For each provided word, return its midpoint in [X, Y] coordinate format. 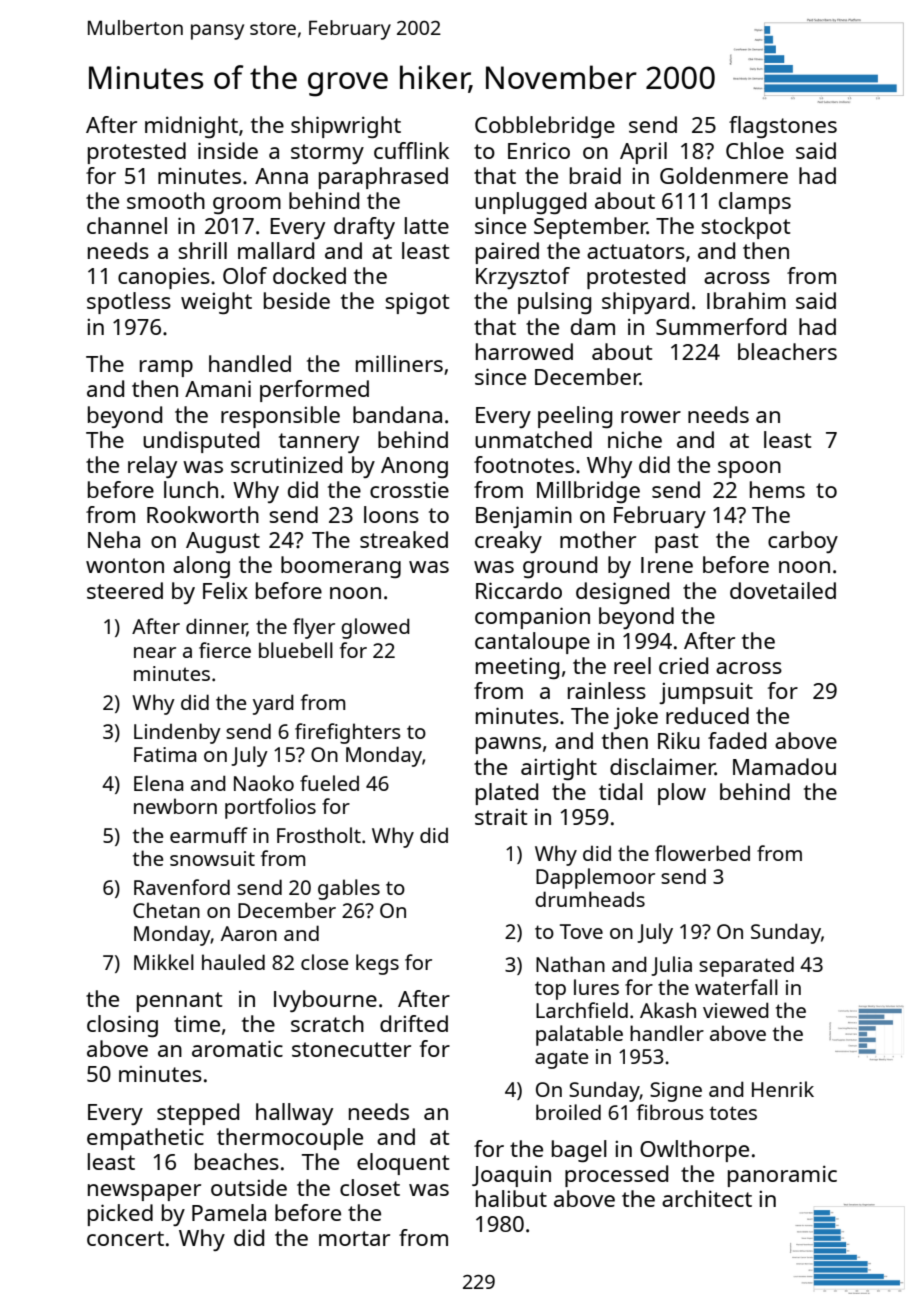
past [676, 543]
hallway [294, 1114]
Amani [218, 388]
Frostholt [319, 835]
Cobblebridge [545, 127]
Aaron [249, 933]
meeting [517, 668]
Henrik [783, 1089]
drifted [414, 1023]
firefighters [348, 733]
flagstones [783, 127]
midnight [191, 127]
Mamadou [784, 766]
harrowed [524, 351]
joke [636, 718]
